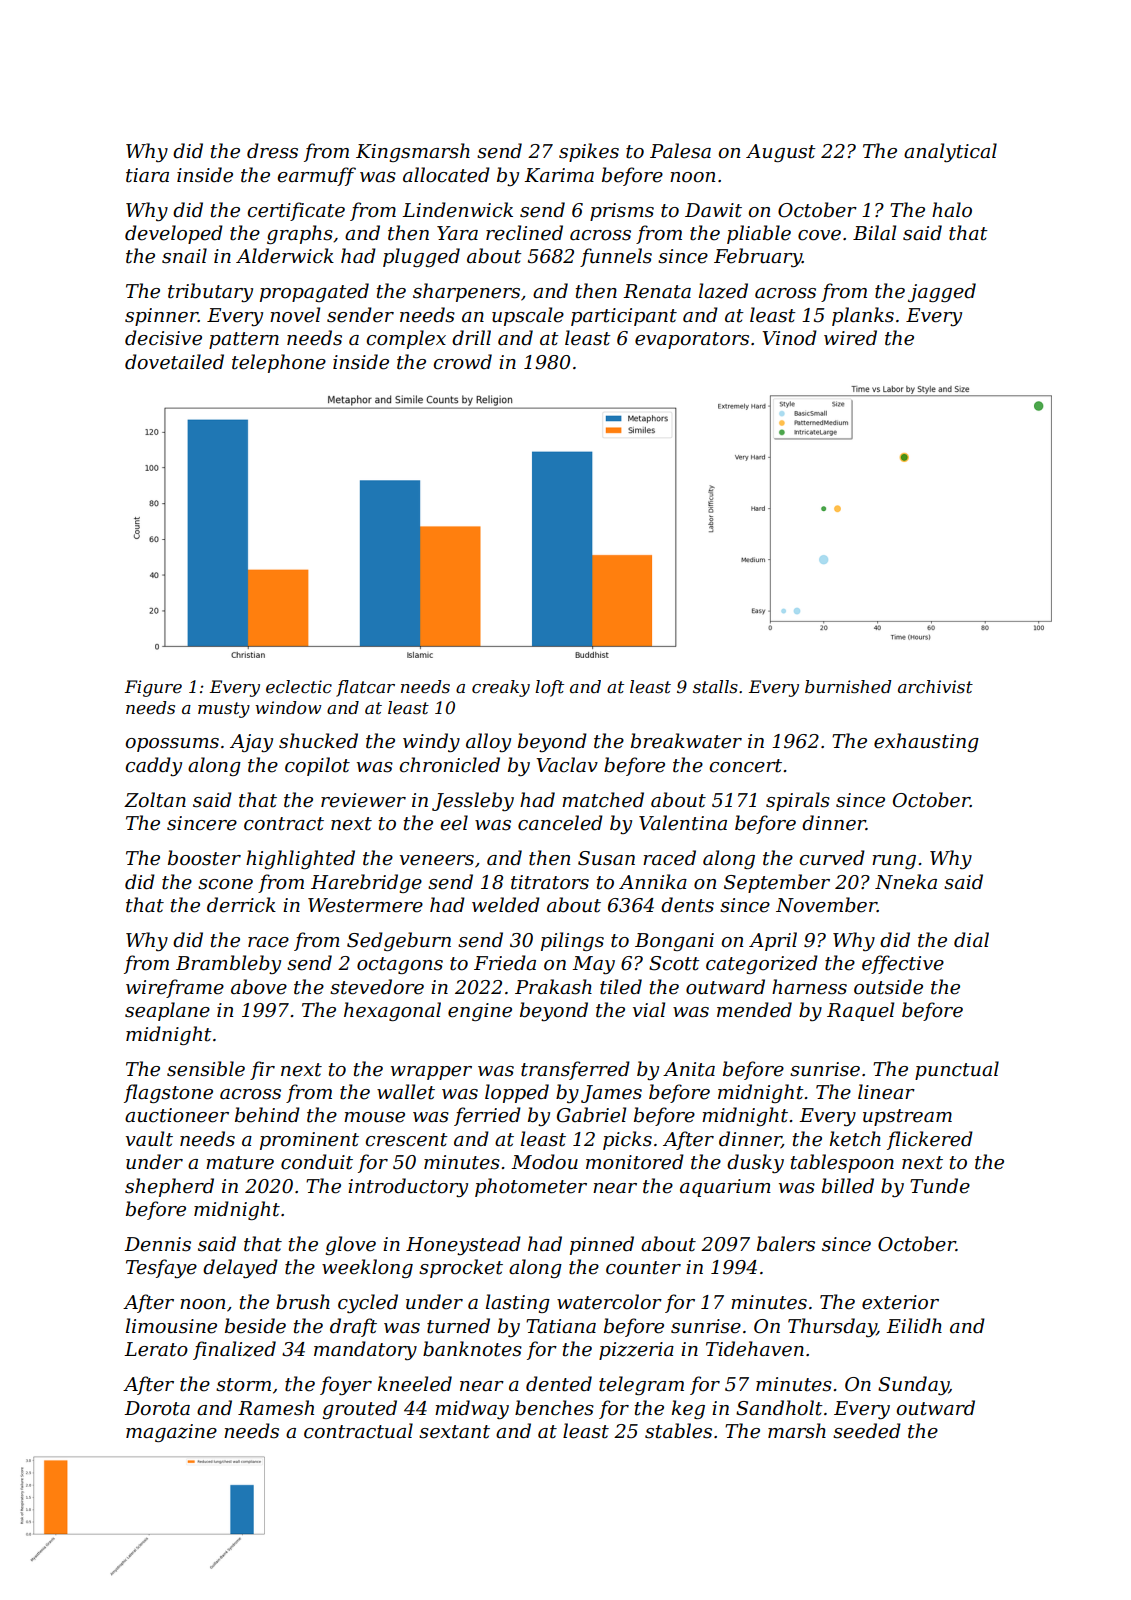 The width and height of the image is (1131, 1600). Describe the element at coordinates (621, 987) in the image. I see `tiled` at that location.
